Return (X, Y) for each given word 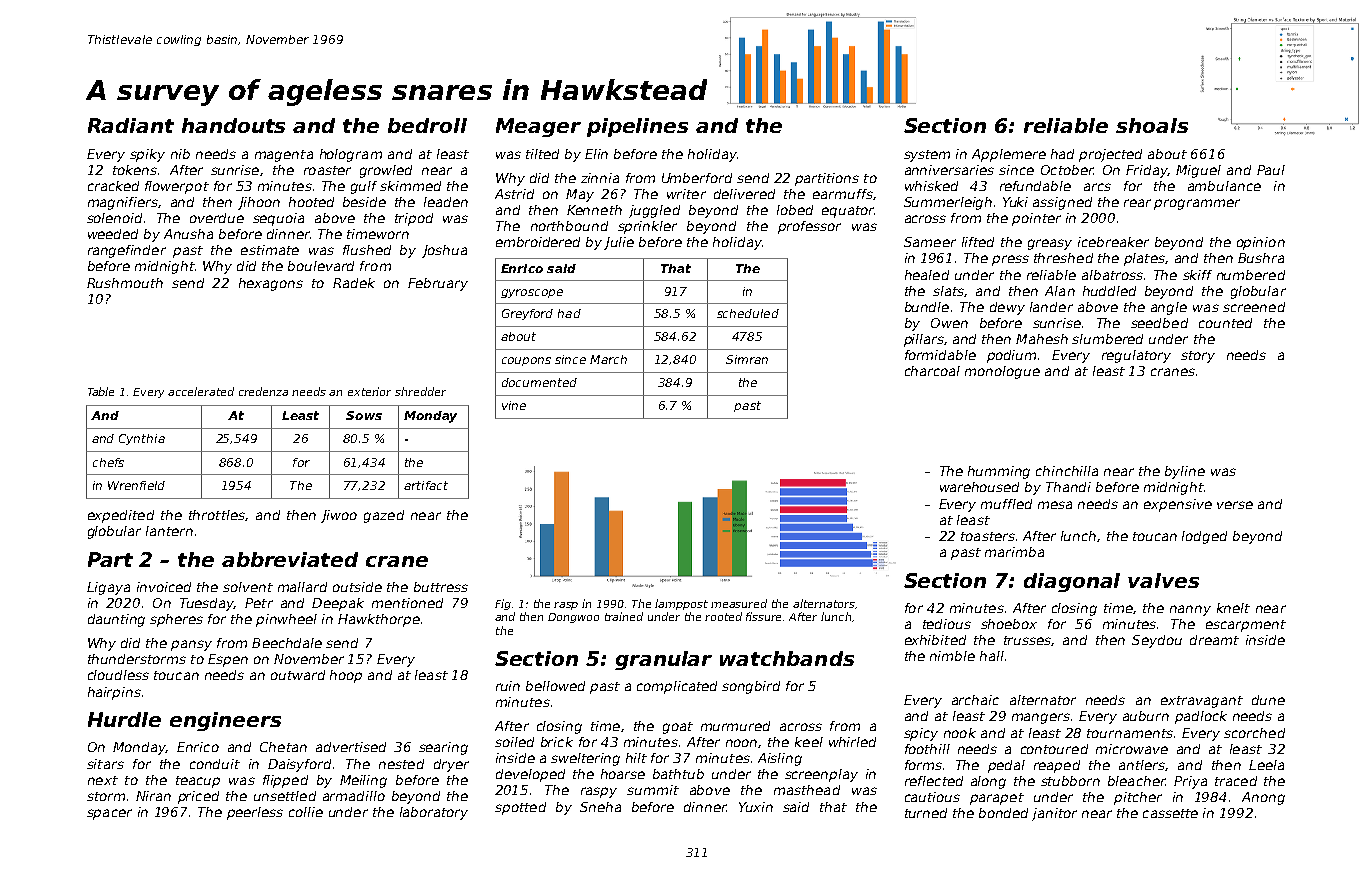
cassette (1170, 813)
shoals (1152, 125)
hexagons (271, 284)
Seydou (1157, 641)
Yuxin (756, 807)
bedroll (427, 125)
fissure (763, 616)
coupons (526, 361)
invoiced (164, 587)
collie (306, 812)
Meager (538, 127)
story (1198, 357)
